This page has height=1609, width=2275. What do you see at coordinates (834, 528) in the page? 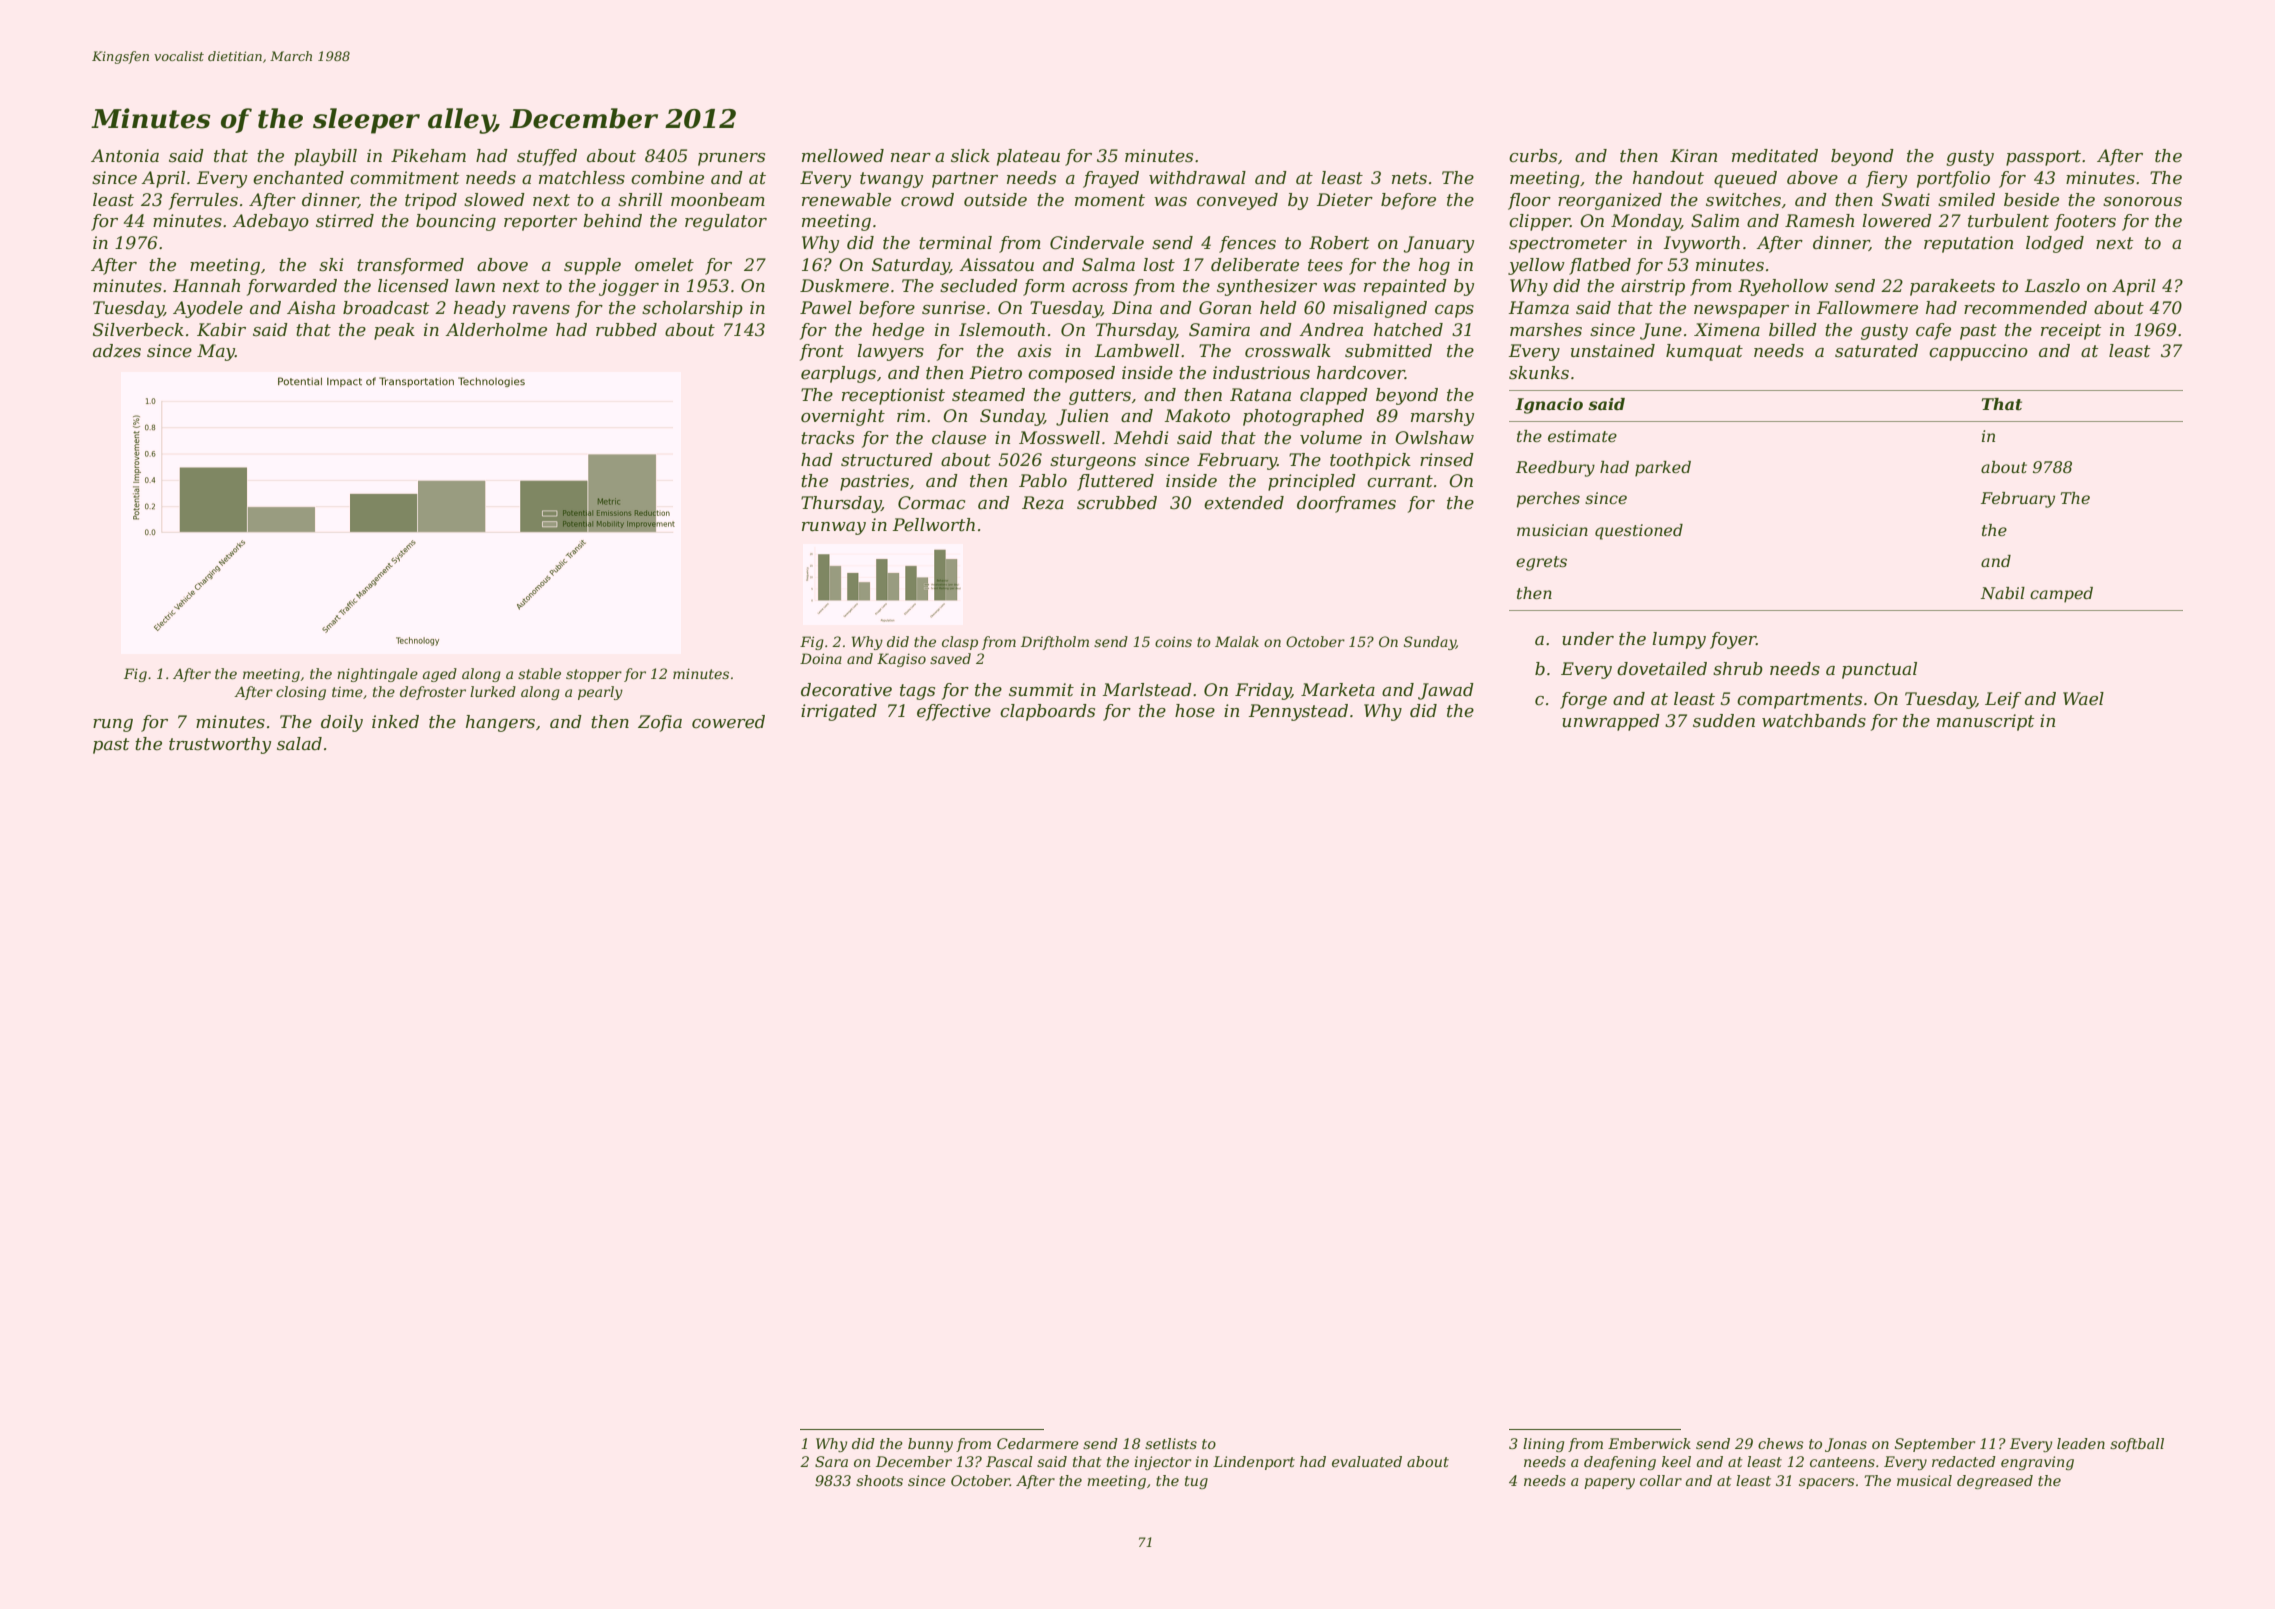
I see `runway` at bounding box center [834, 528].
